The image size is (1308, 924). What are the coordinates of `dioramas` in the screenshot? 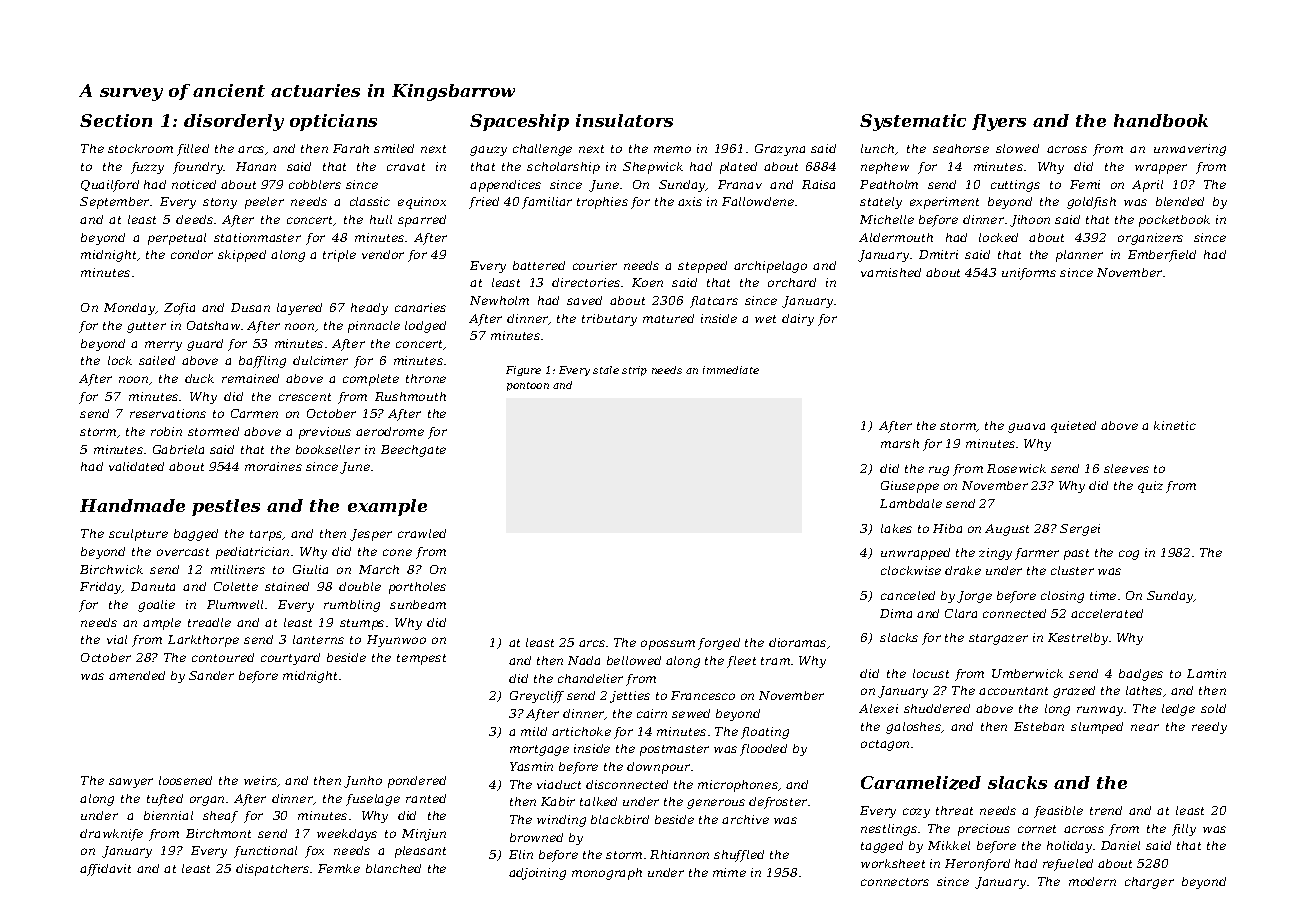 It's located at (797, 642).
